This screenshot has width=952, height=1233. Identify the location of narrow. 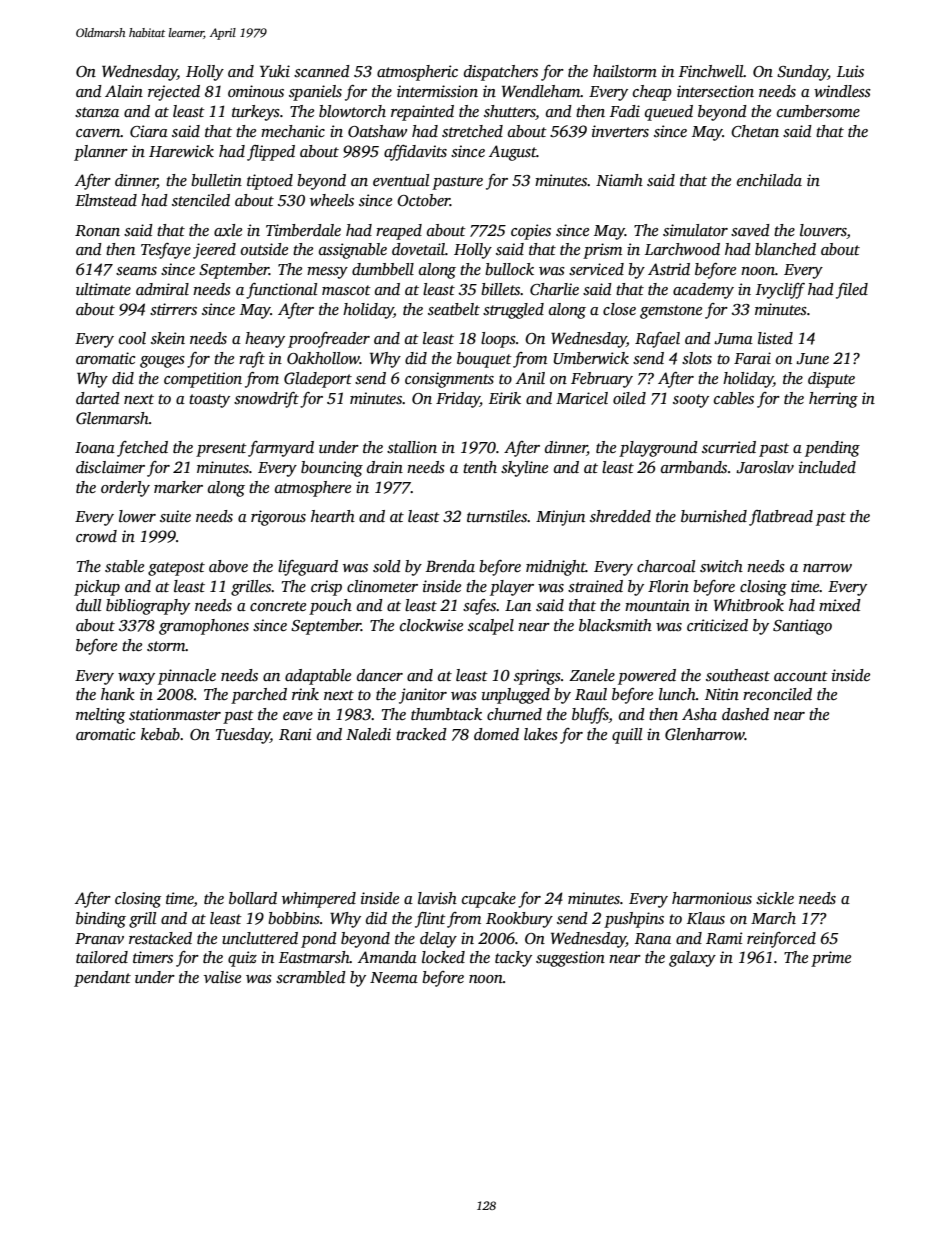
(827, 568).
